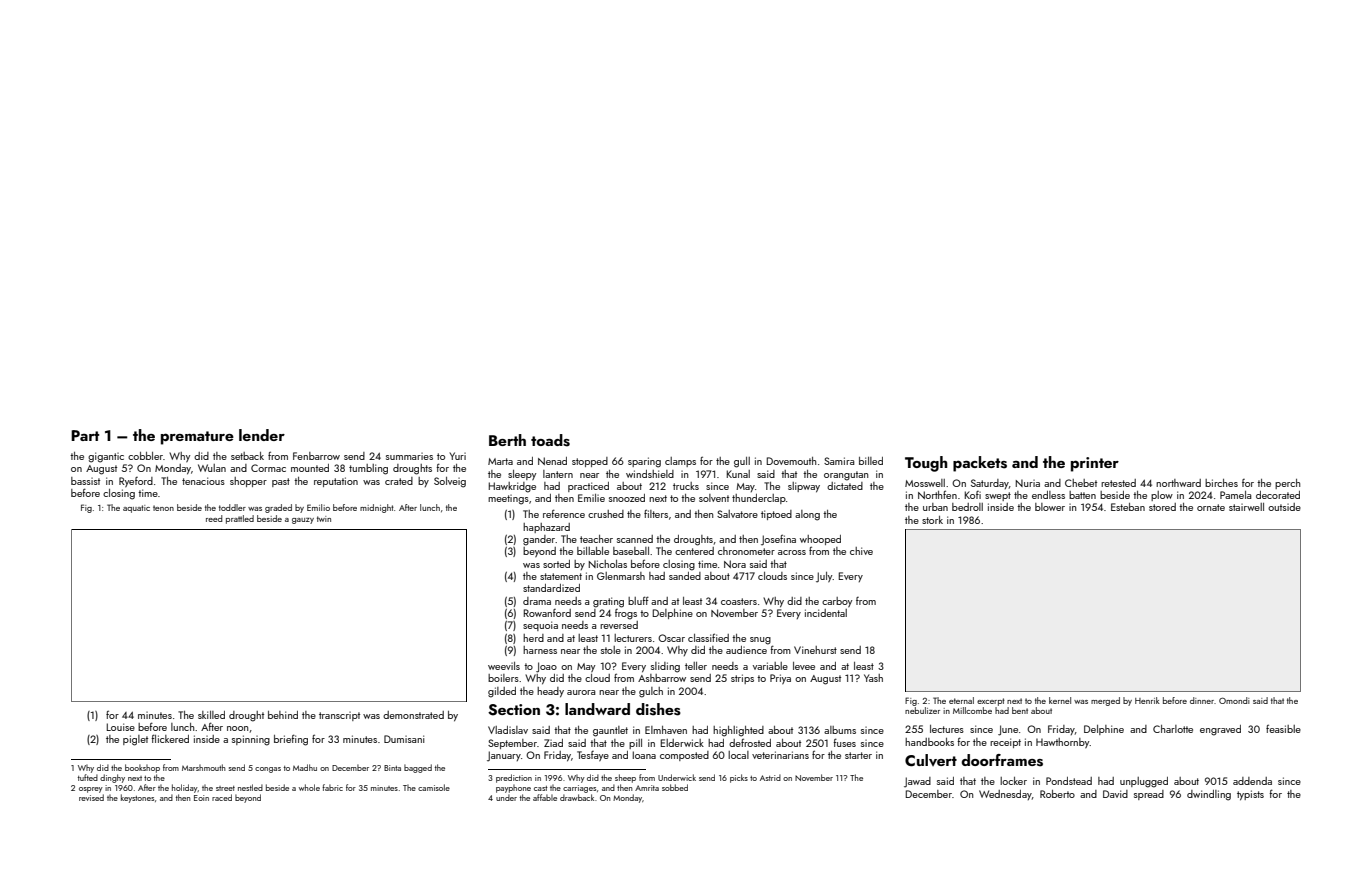 This screenshot has height=887, width=1372. Describe the element at coordinates (1283, 728) in the screenshot. I see `feasible` at that location.
